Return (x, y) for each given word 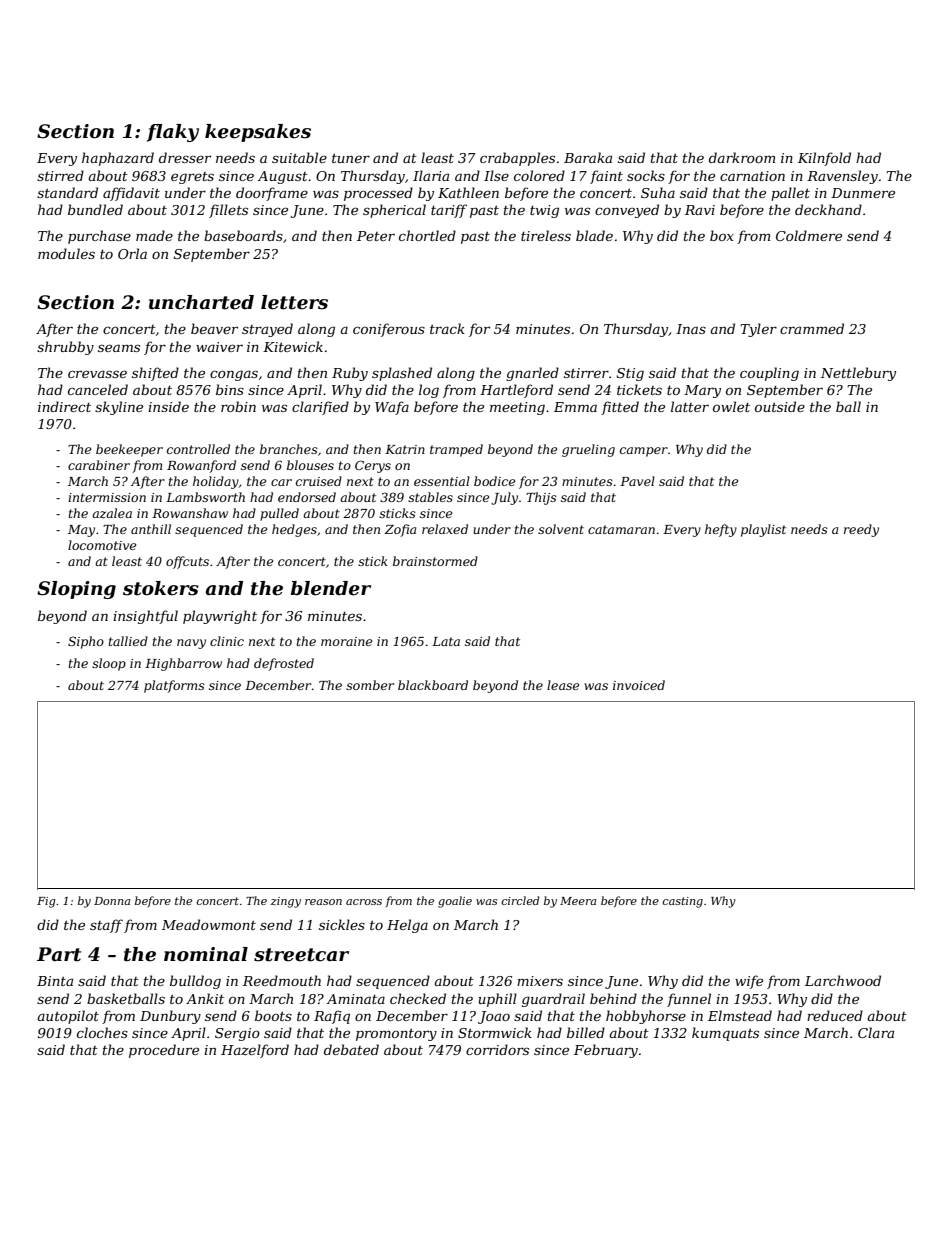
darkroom (742, 157)
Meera (578, 901)
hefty (721, 530)
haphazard (118, 159)
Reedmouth (282, 980)
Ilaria (431, 175)
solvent (561, 529)
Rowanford (201, 466)
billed (586, 1032)
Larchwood (843, 980)
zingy (285, 902)
